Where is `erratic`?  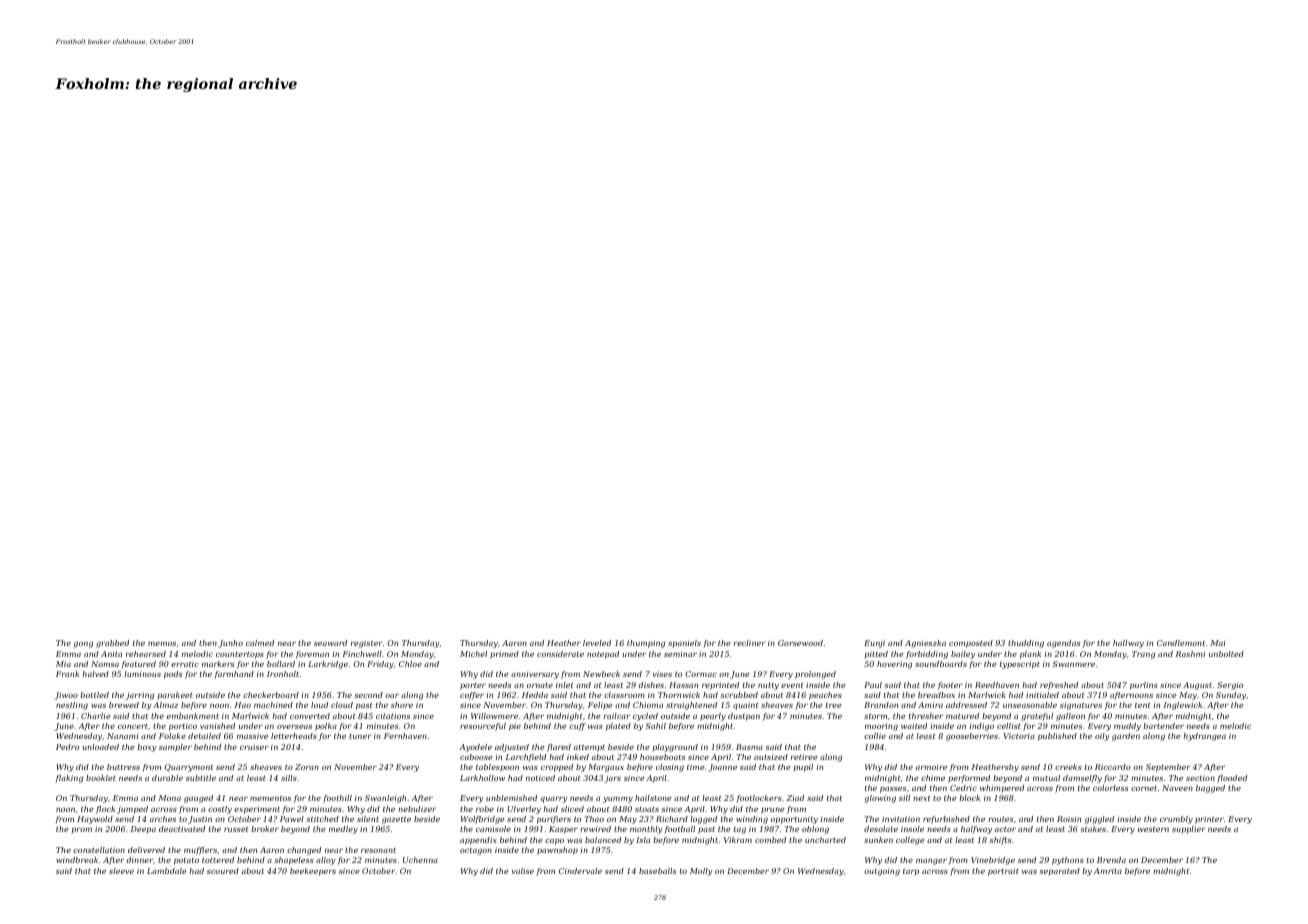 erratic is located at coordinates (185, 664).
